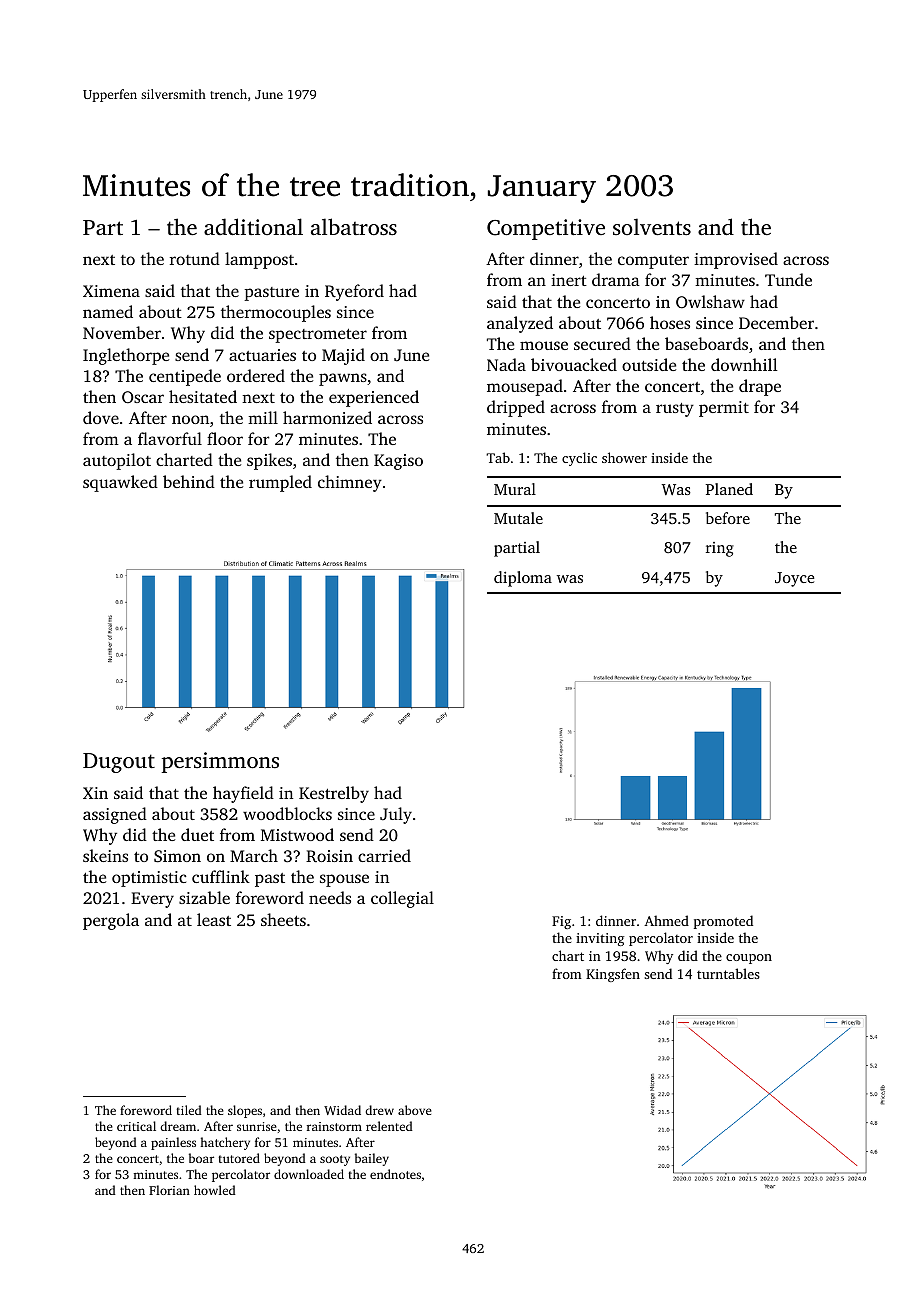  Describe the element at coordinates (343, 356) in the document. I see `Majid` at that location.
